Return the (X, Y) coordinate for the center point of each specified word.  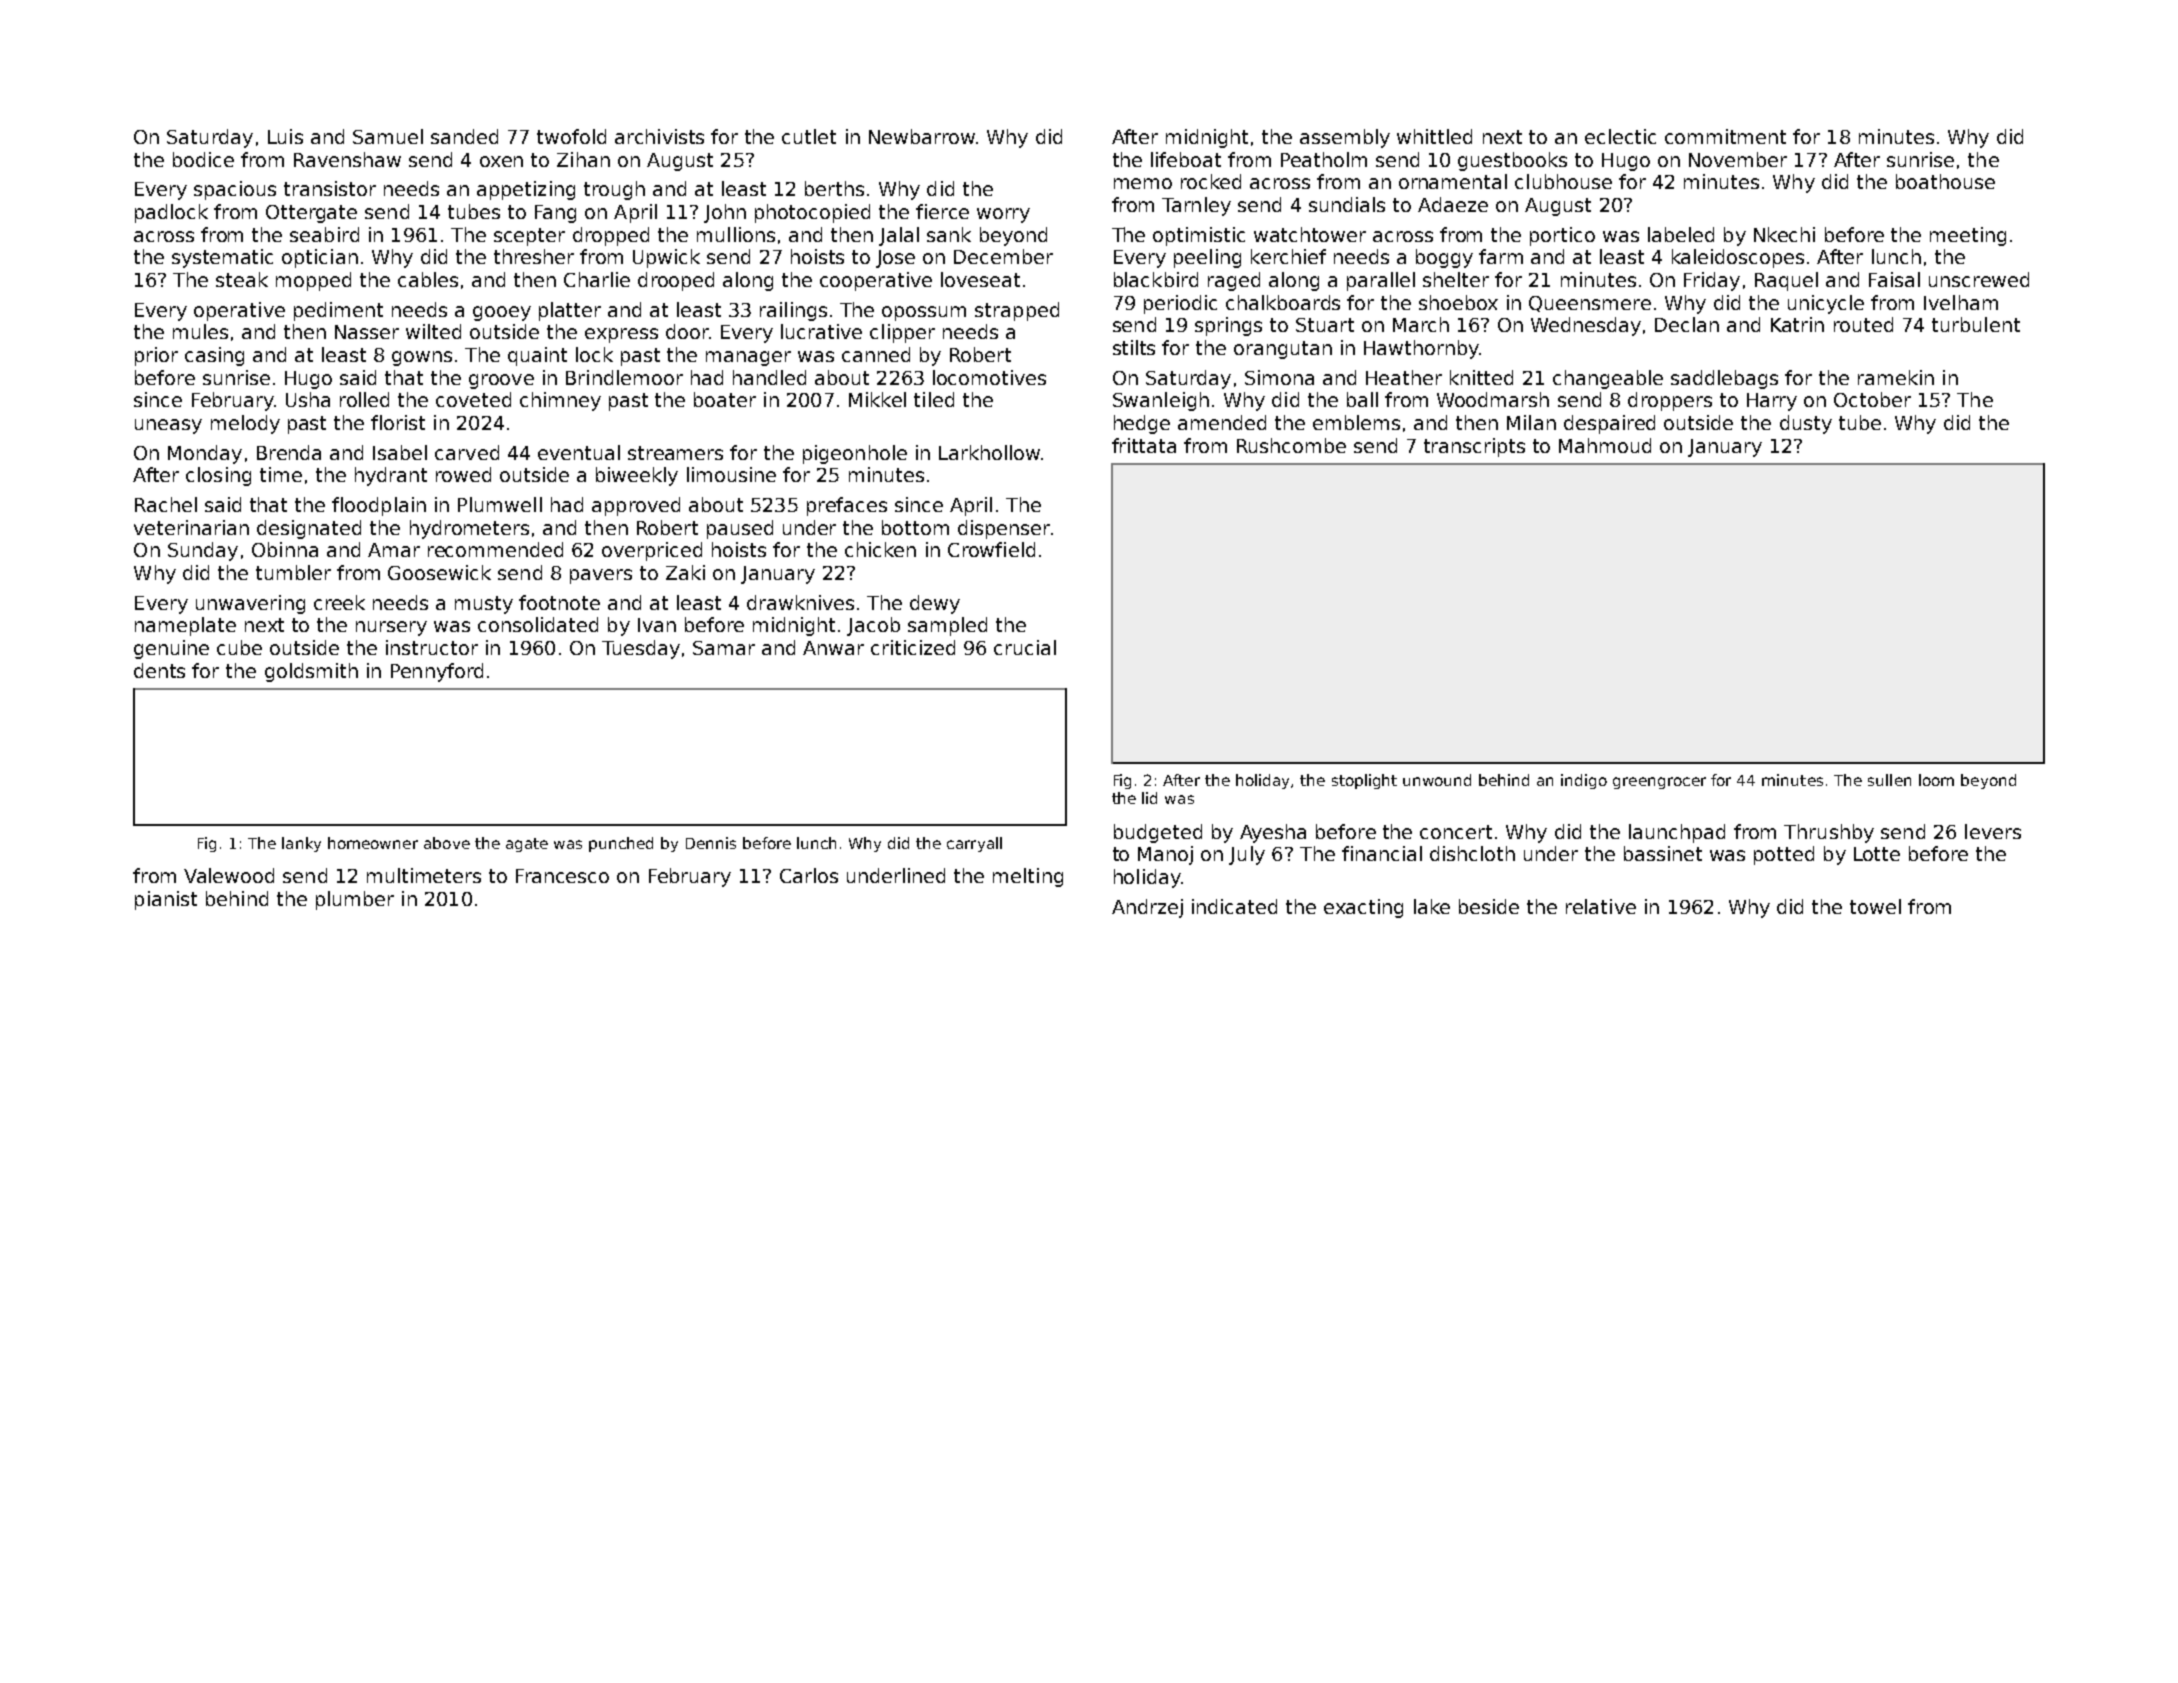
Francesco (562, 876)
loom (1936, 780)
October (1872, 399)
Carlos (809, 875)
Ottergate (311, 214)
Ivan (657, 625)
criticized (913, 647)
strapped (1017, 311)
